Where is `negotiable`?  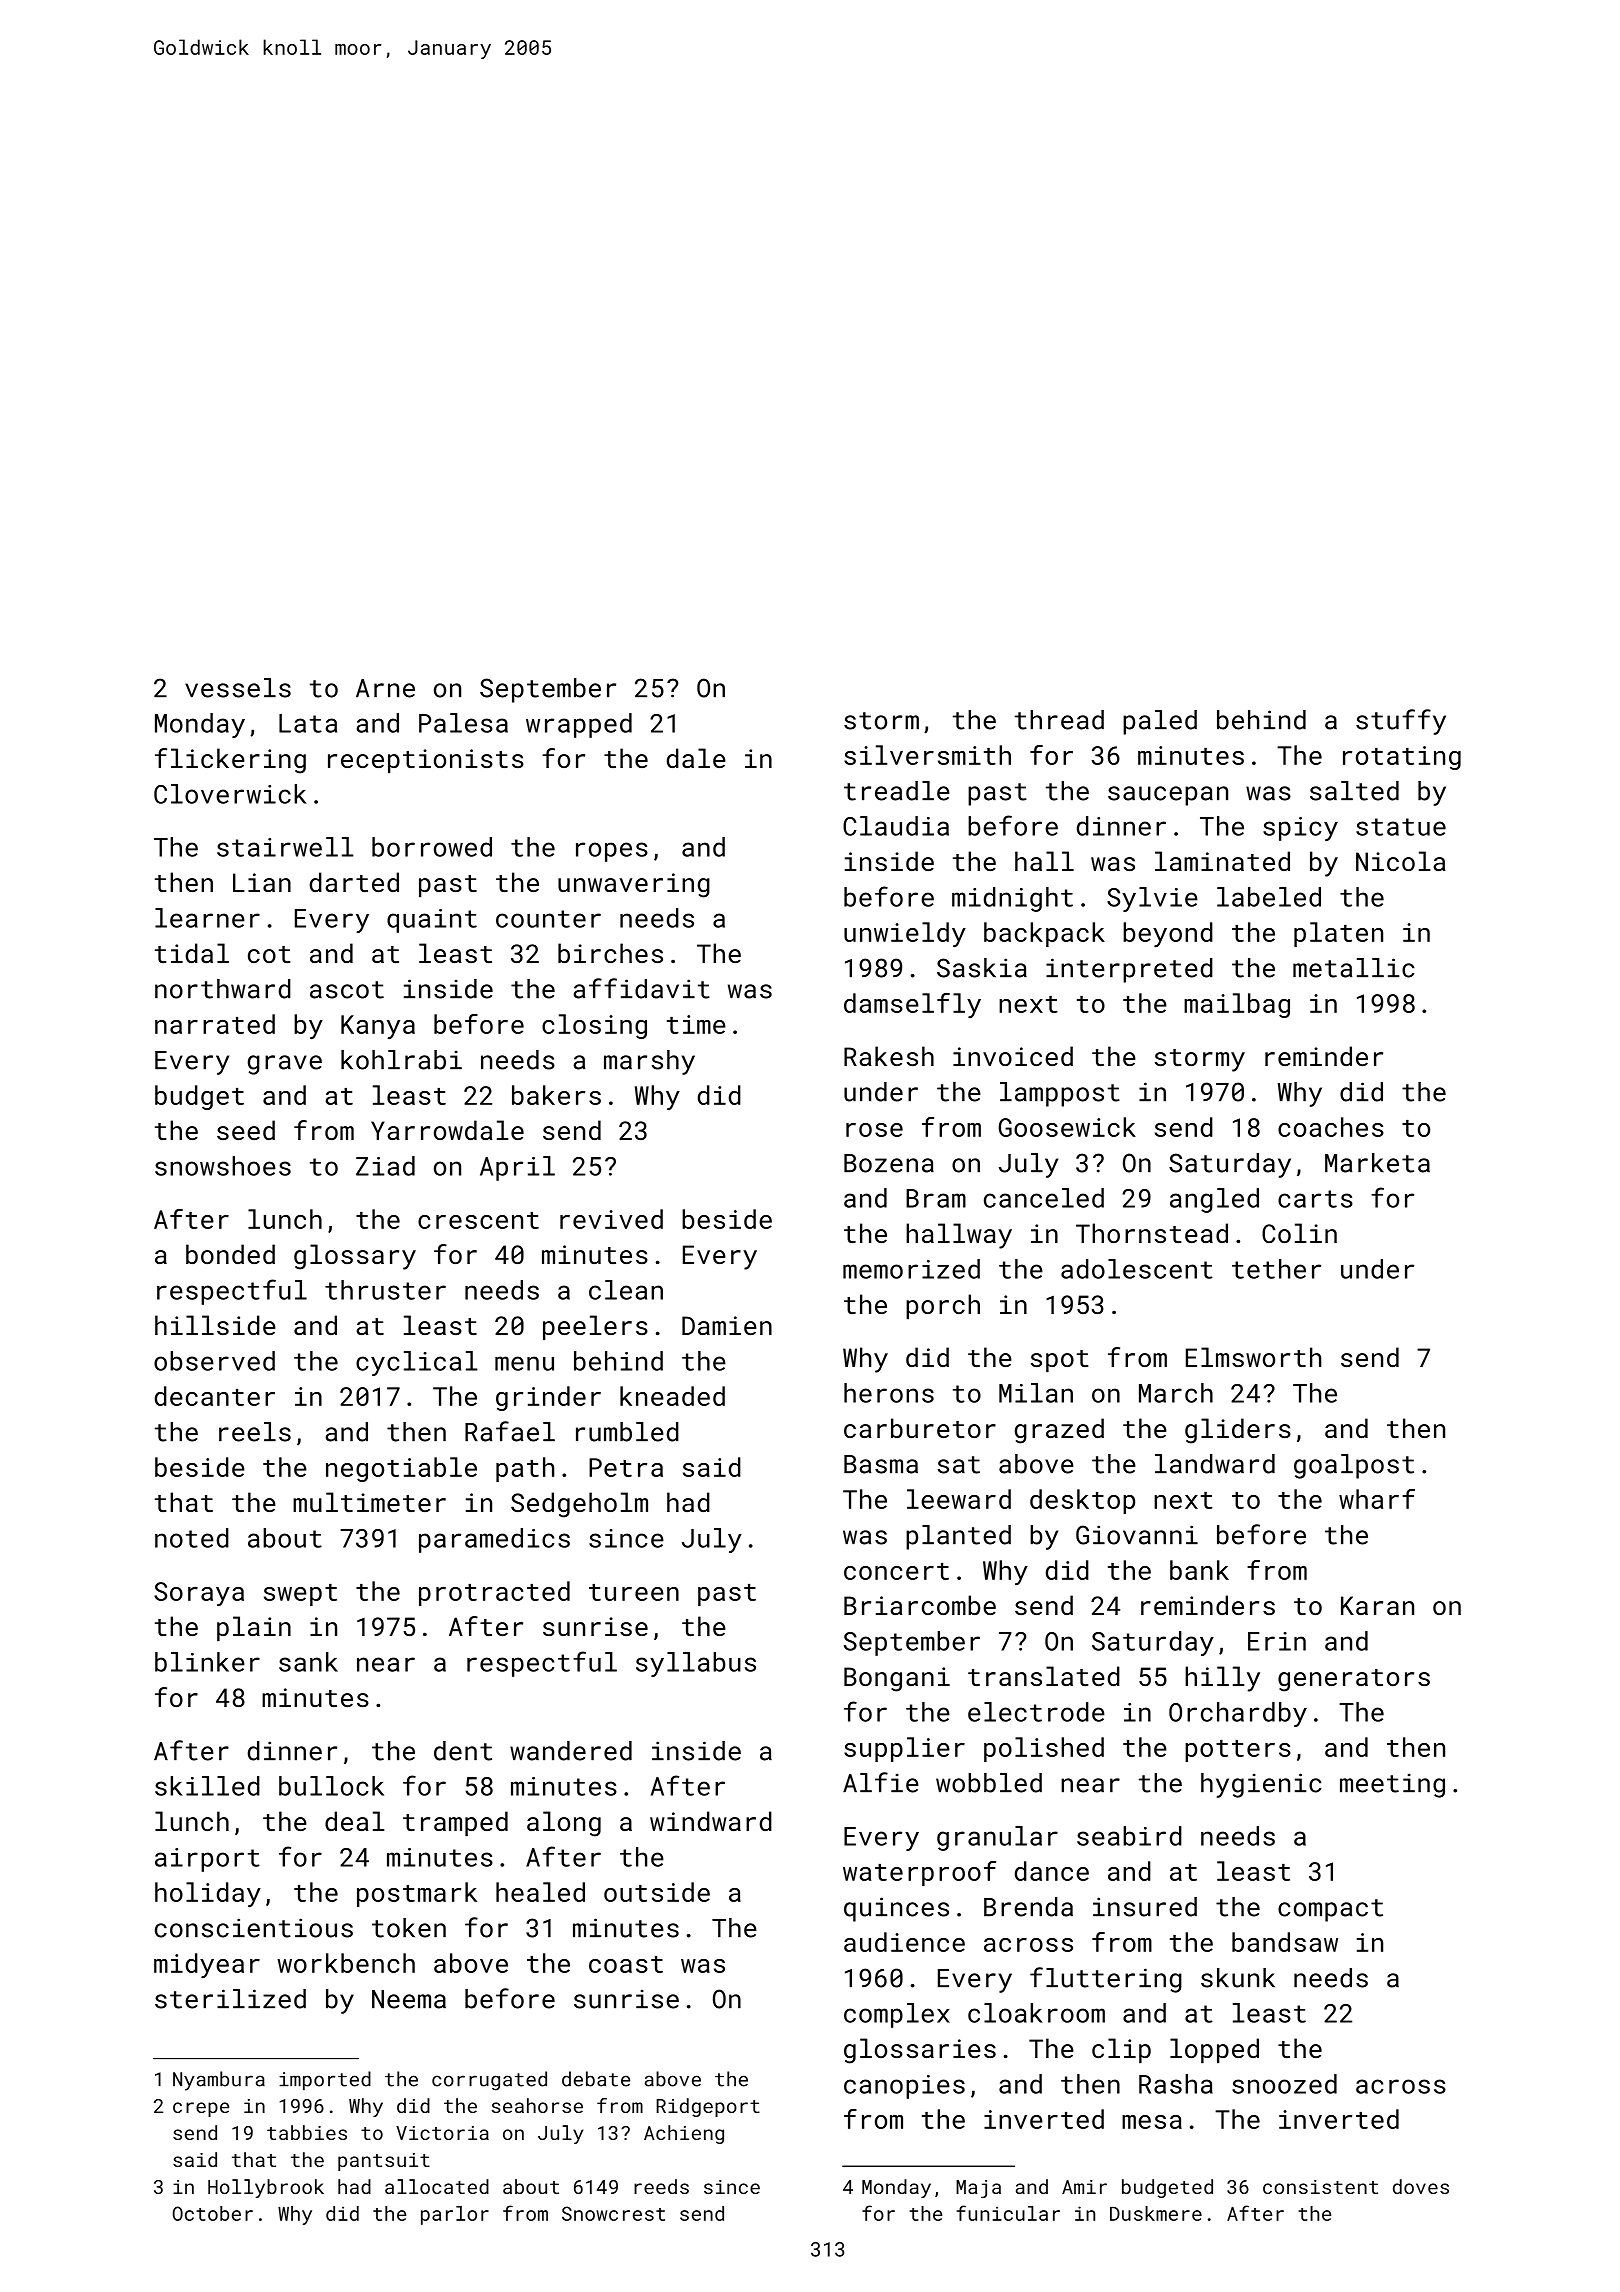
negotiable is located at coordinates (401, 1469).
